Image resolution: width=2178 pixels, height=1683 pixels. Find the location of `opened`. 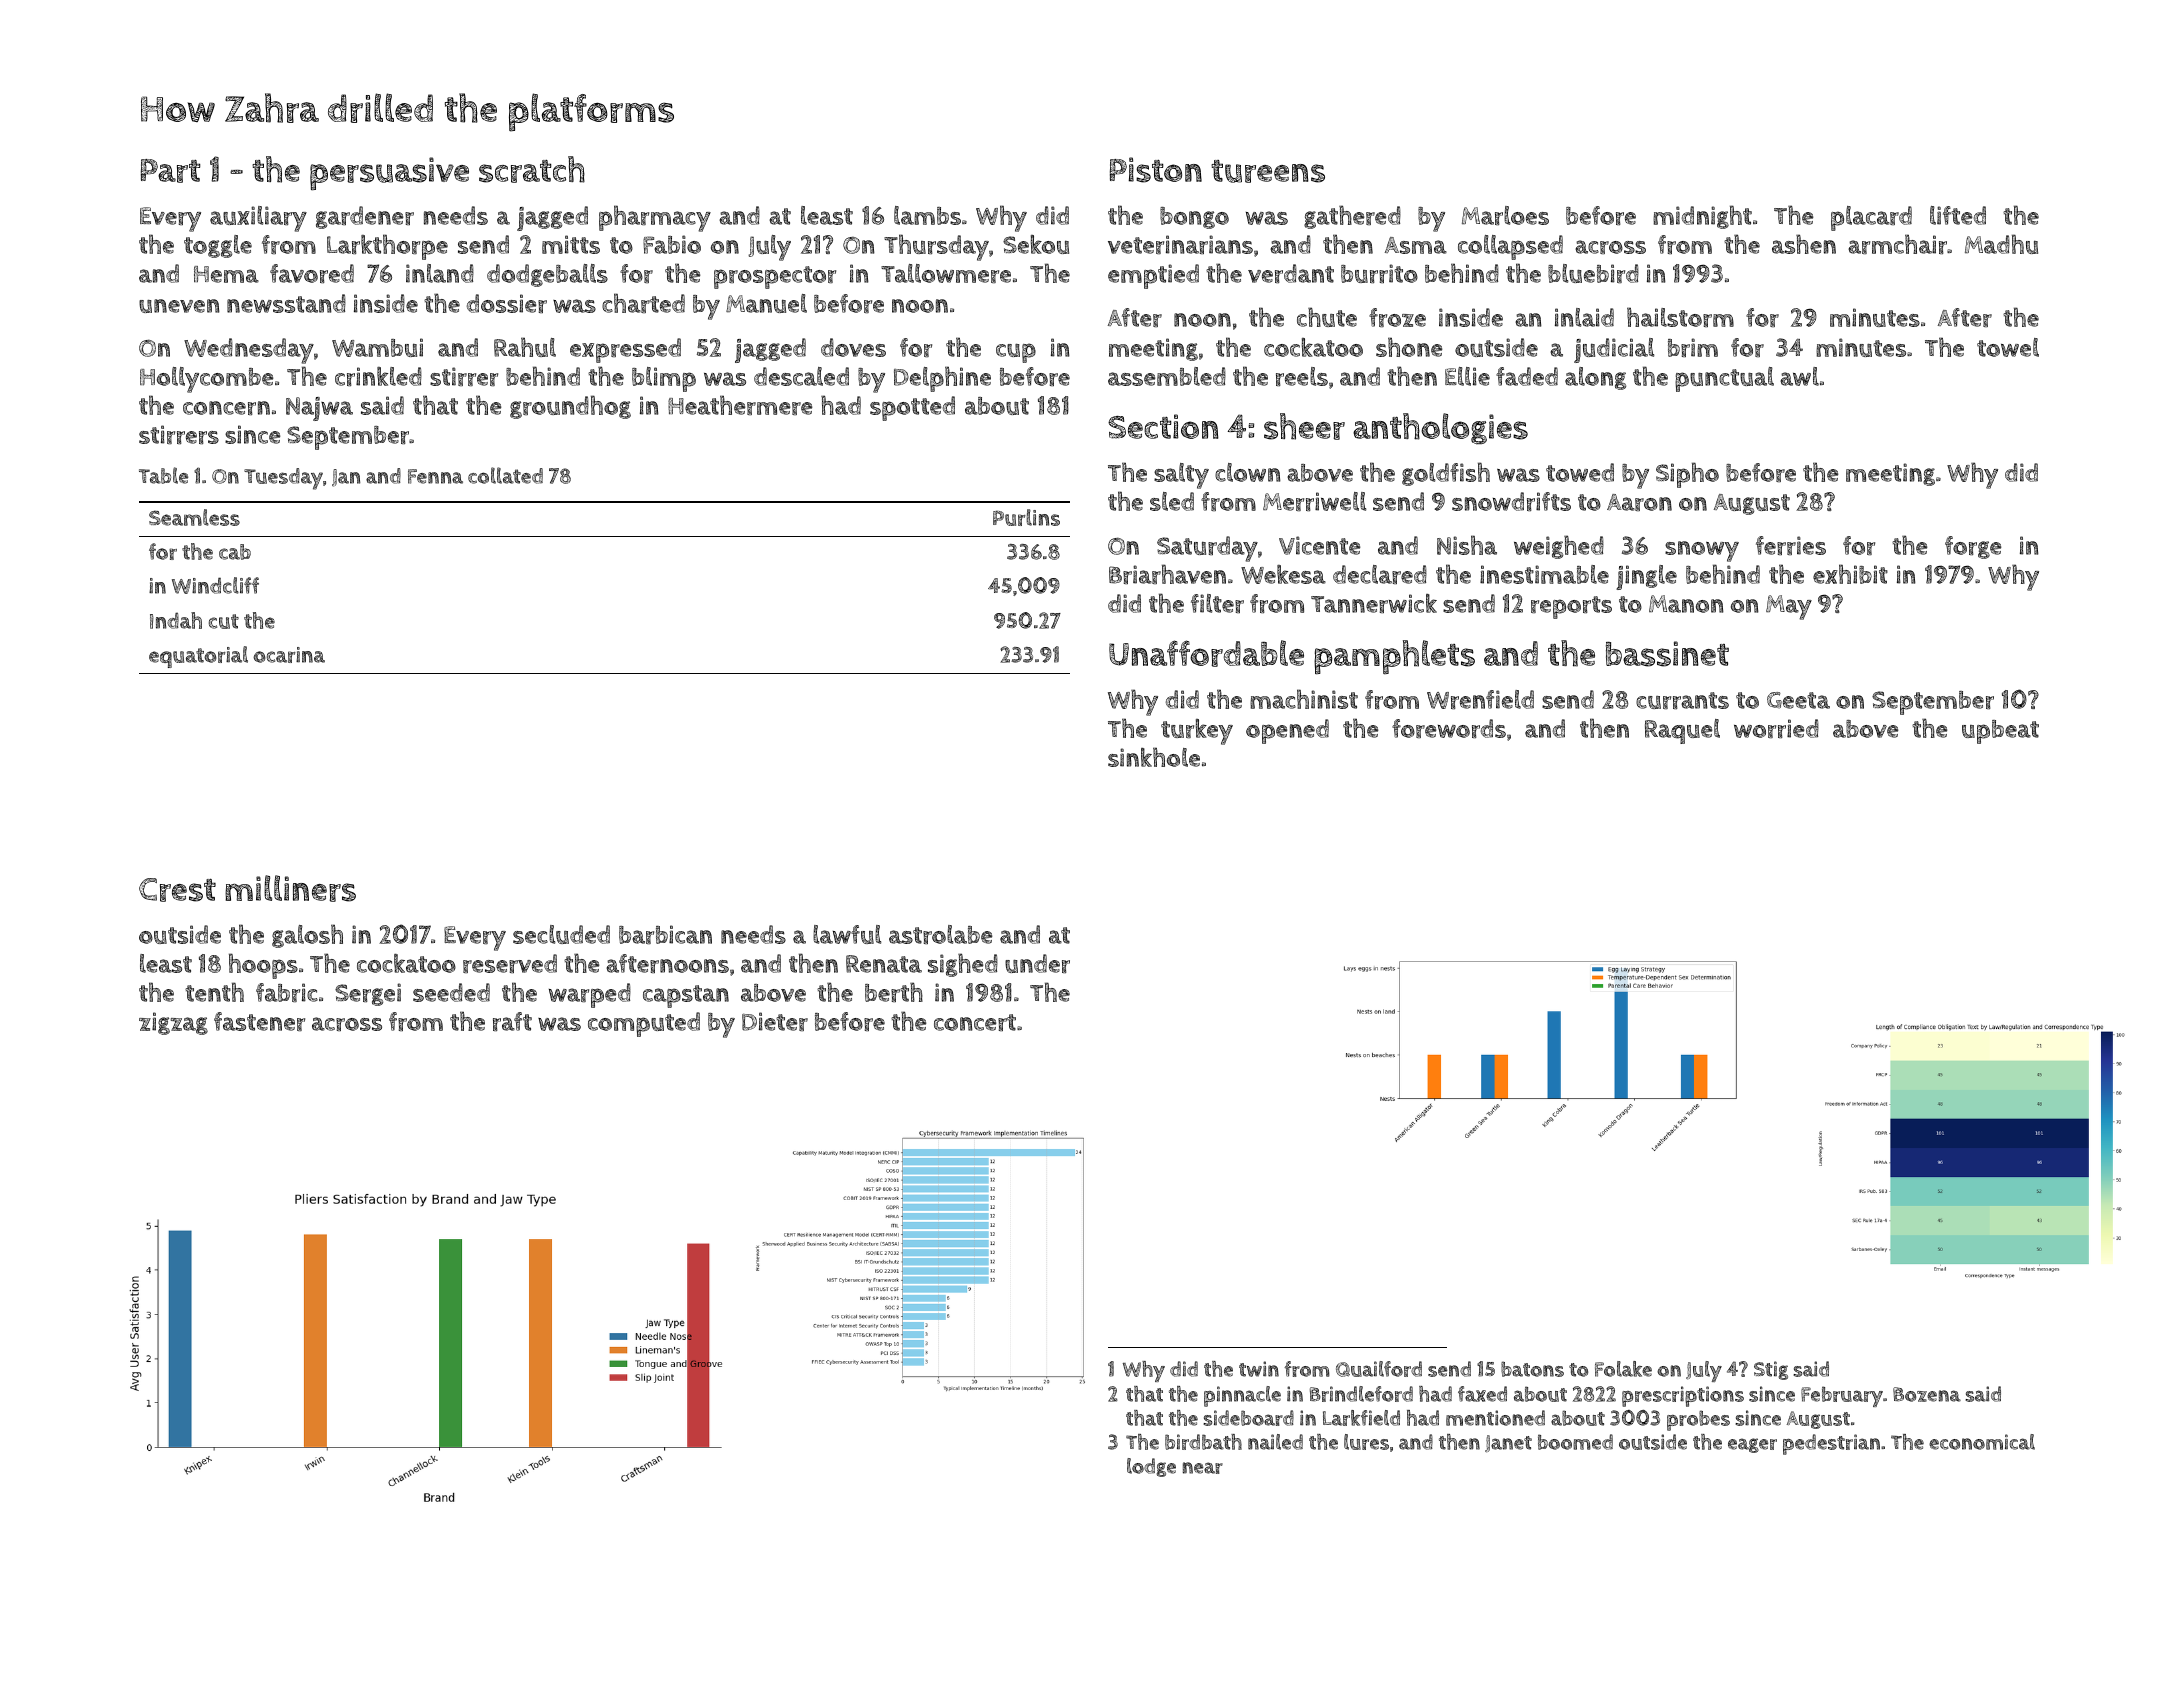

opened is located at coordinates (1287, 731).
